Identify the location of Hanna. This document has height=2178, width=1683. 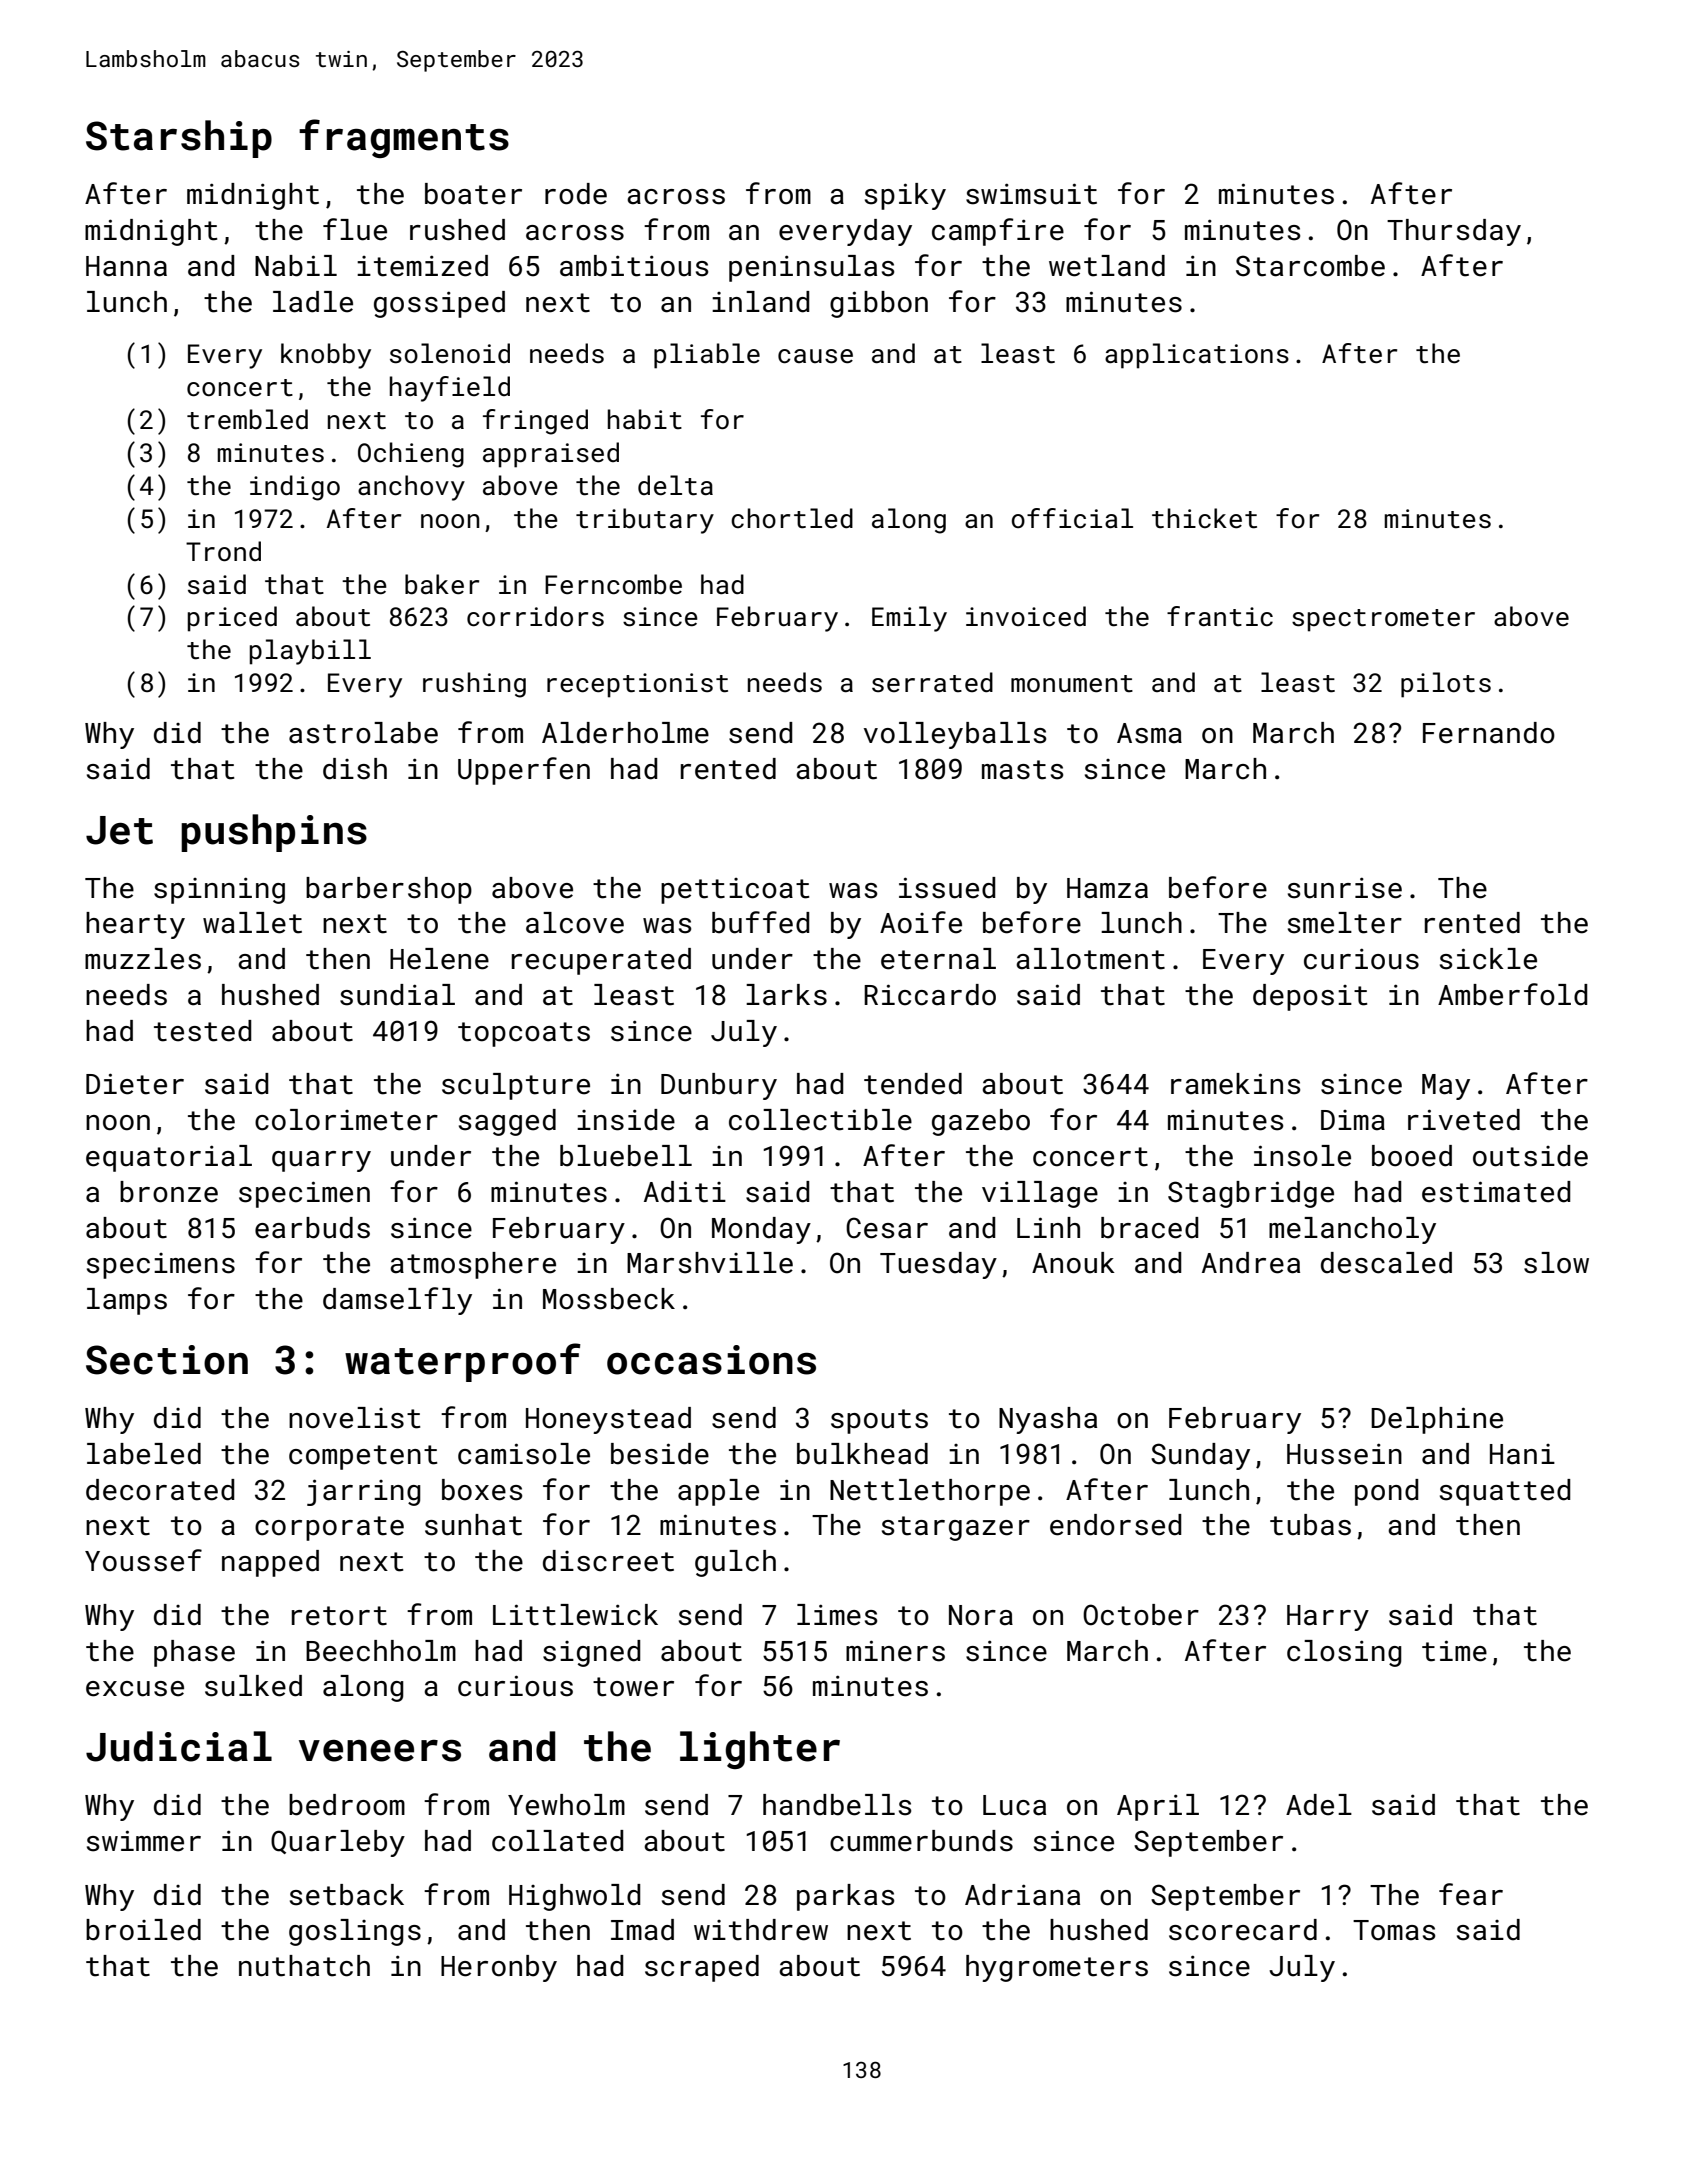
(126, 266).
